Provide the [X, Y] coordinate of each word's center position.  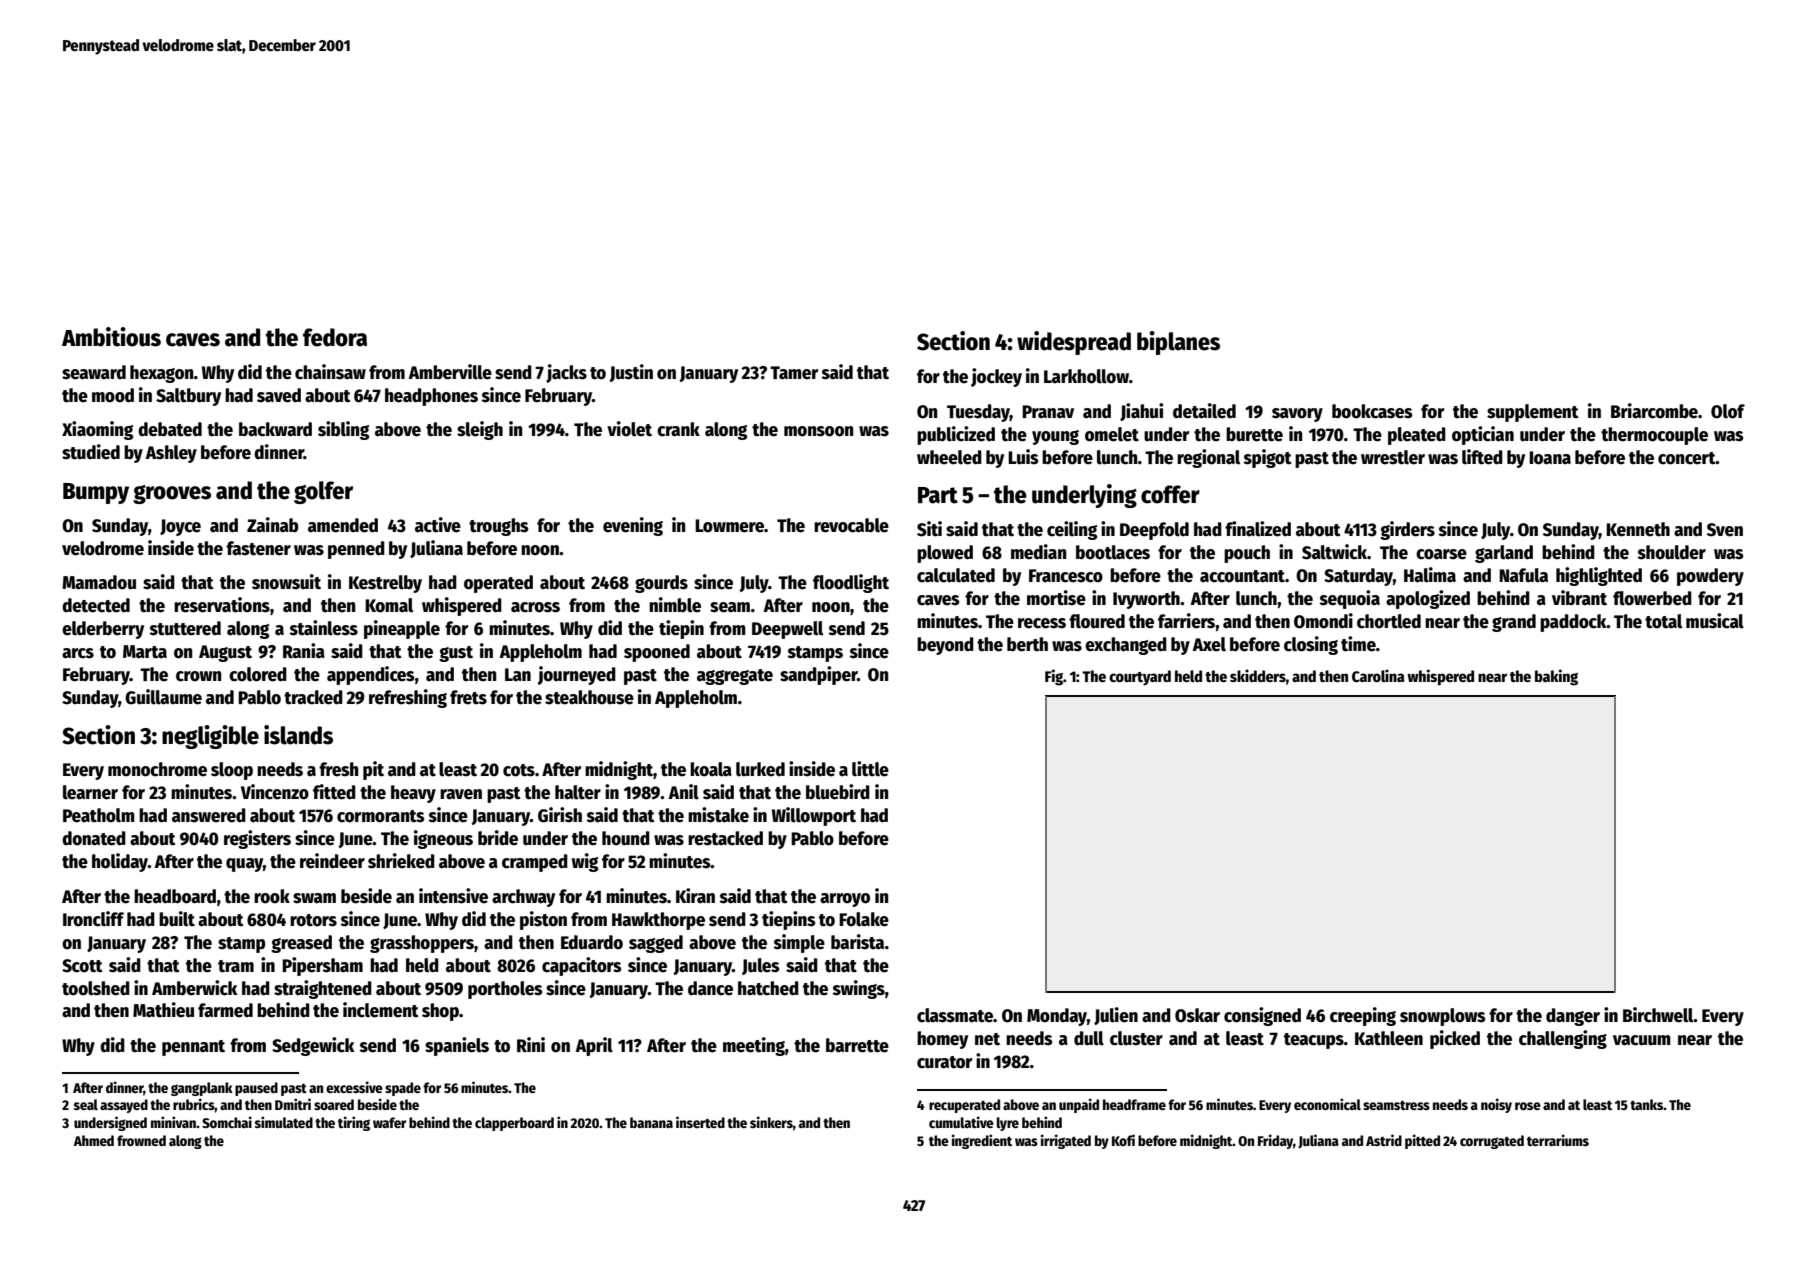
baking [1556, 677]
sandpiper [818, 675]
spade [403, 1089]
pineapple [402, 629]
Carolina [1378, 675]
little [870, 769]
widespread [1074, 343]
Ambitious [111, 337]
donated [94, 838]
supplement [1533, 413]
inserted [700, 1122]
